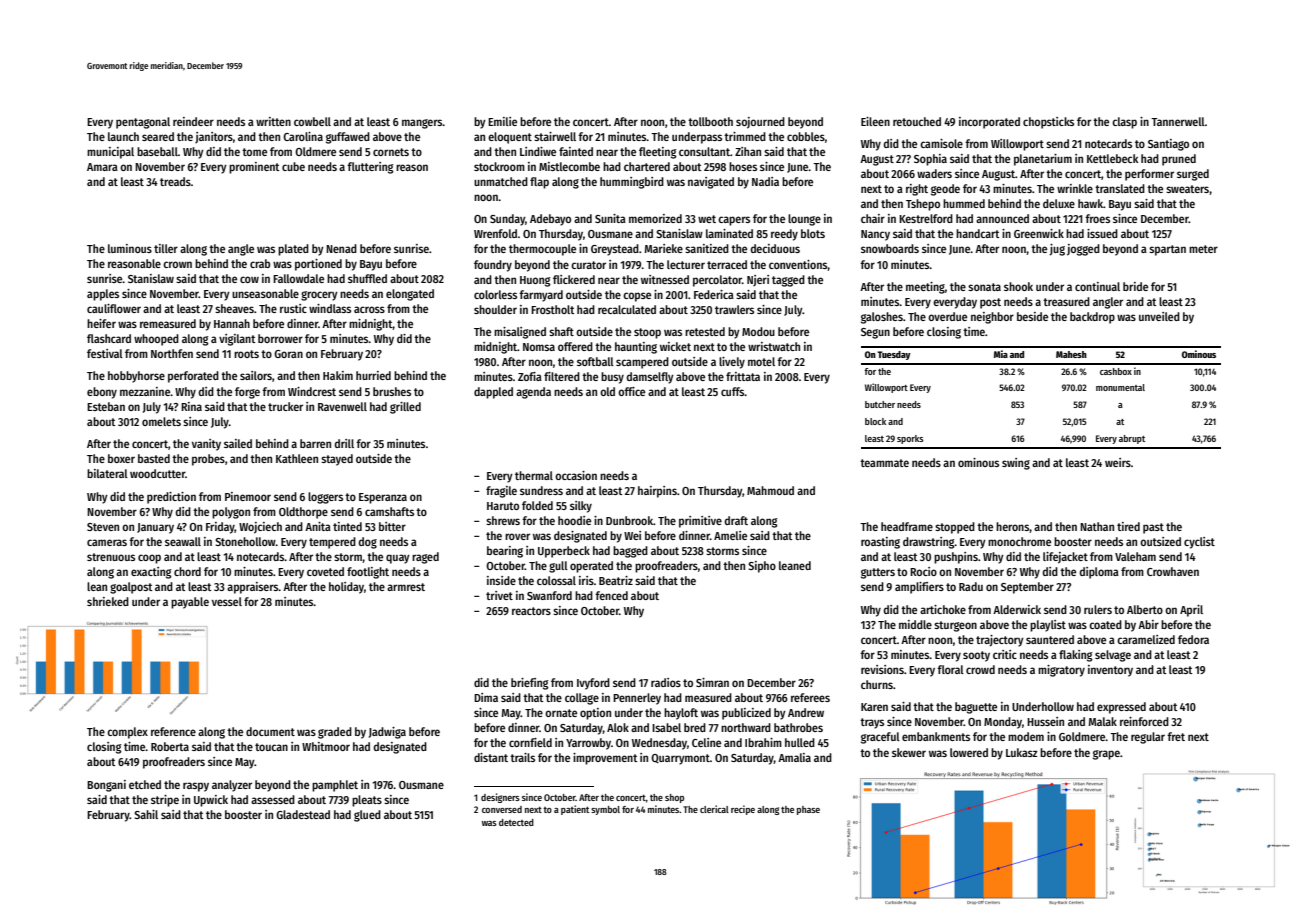  What do you see at coordinates (175, 181) in the screenshot?
I see `treads` at bounding box center [175, 181].
